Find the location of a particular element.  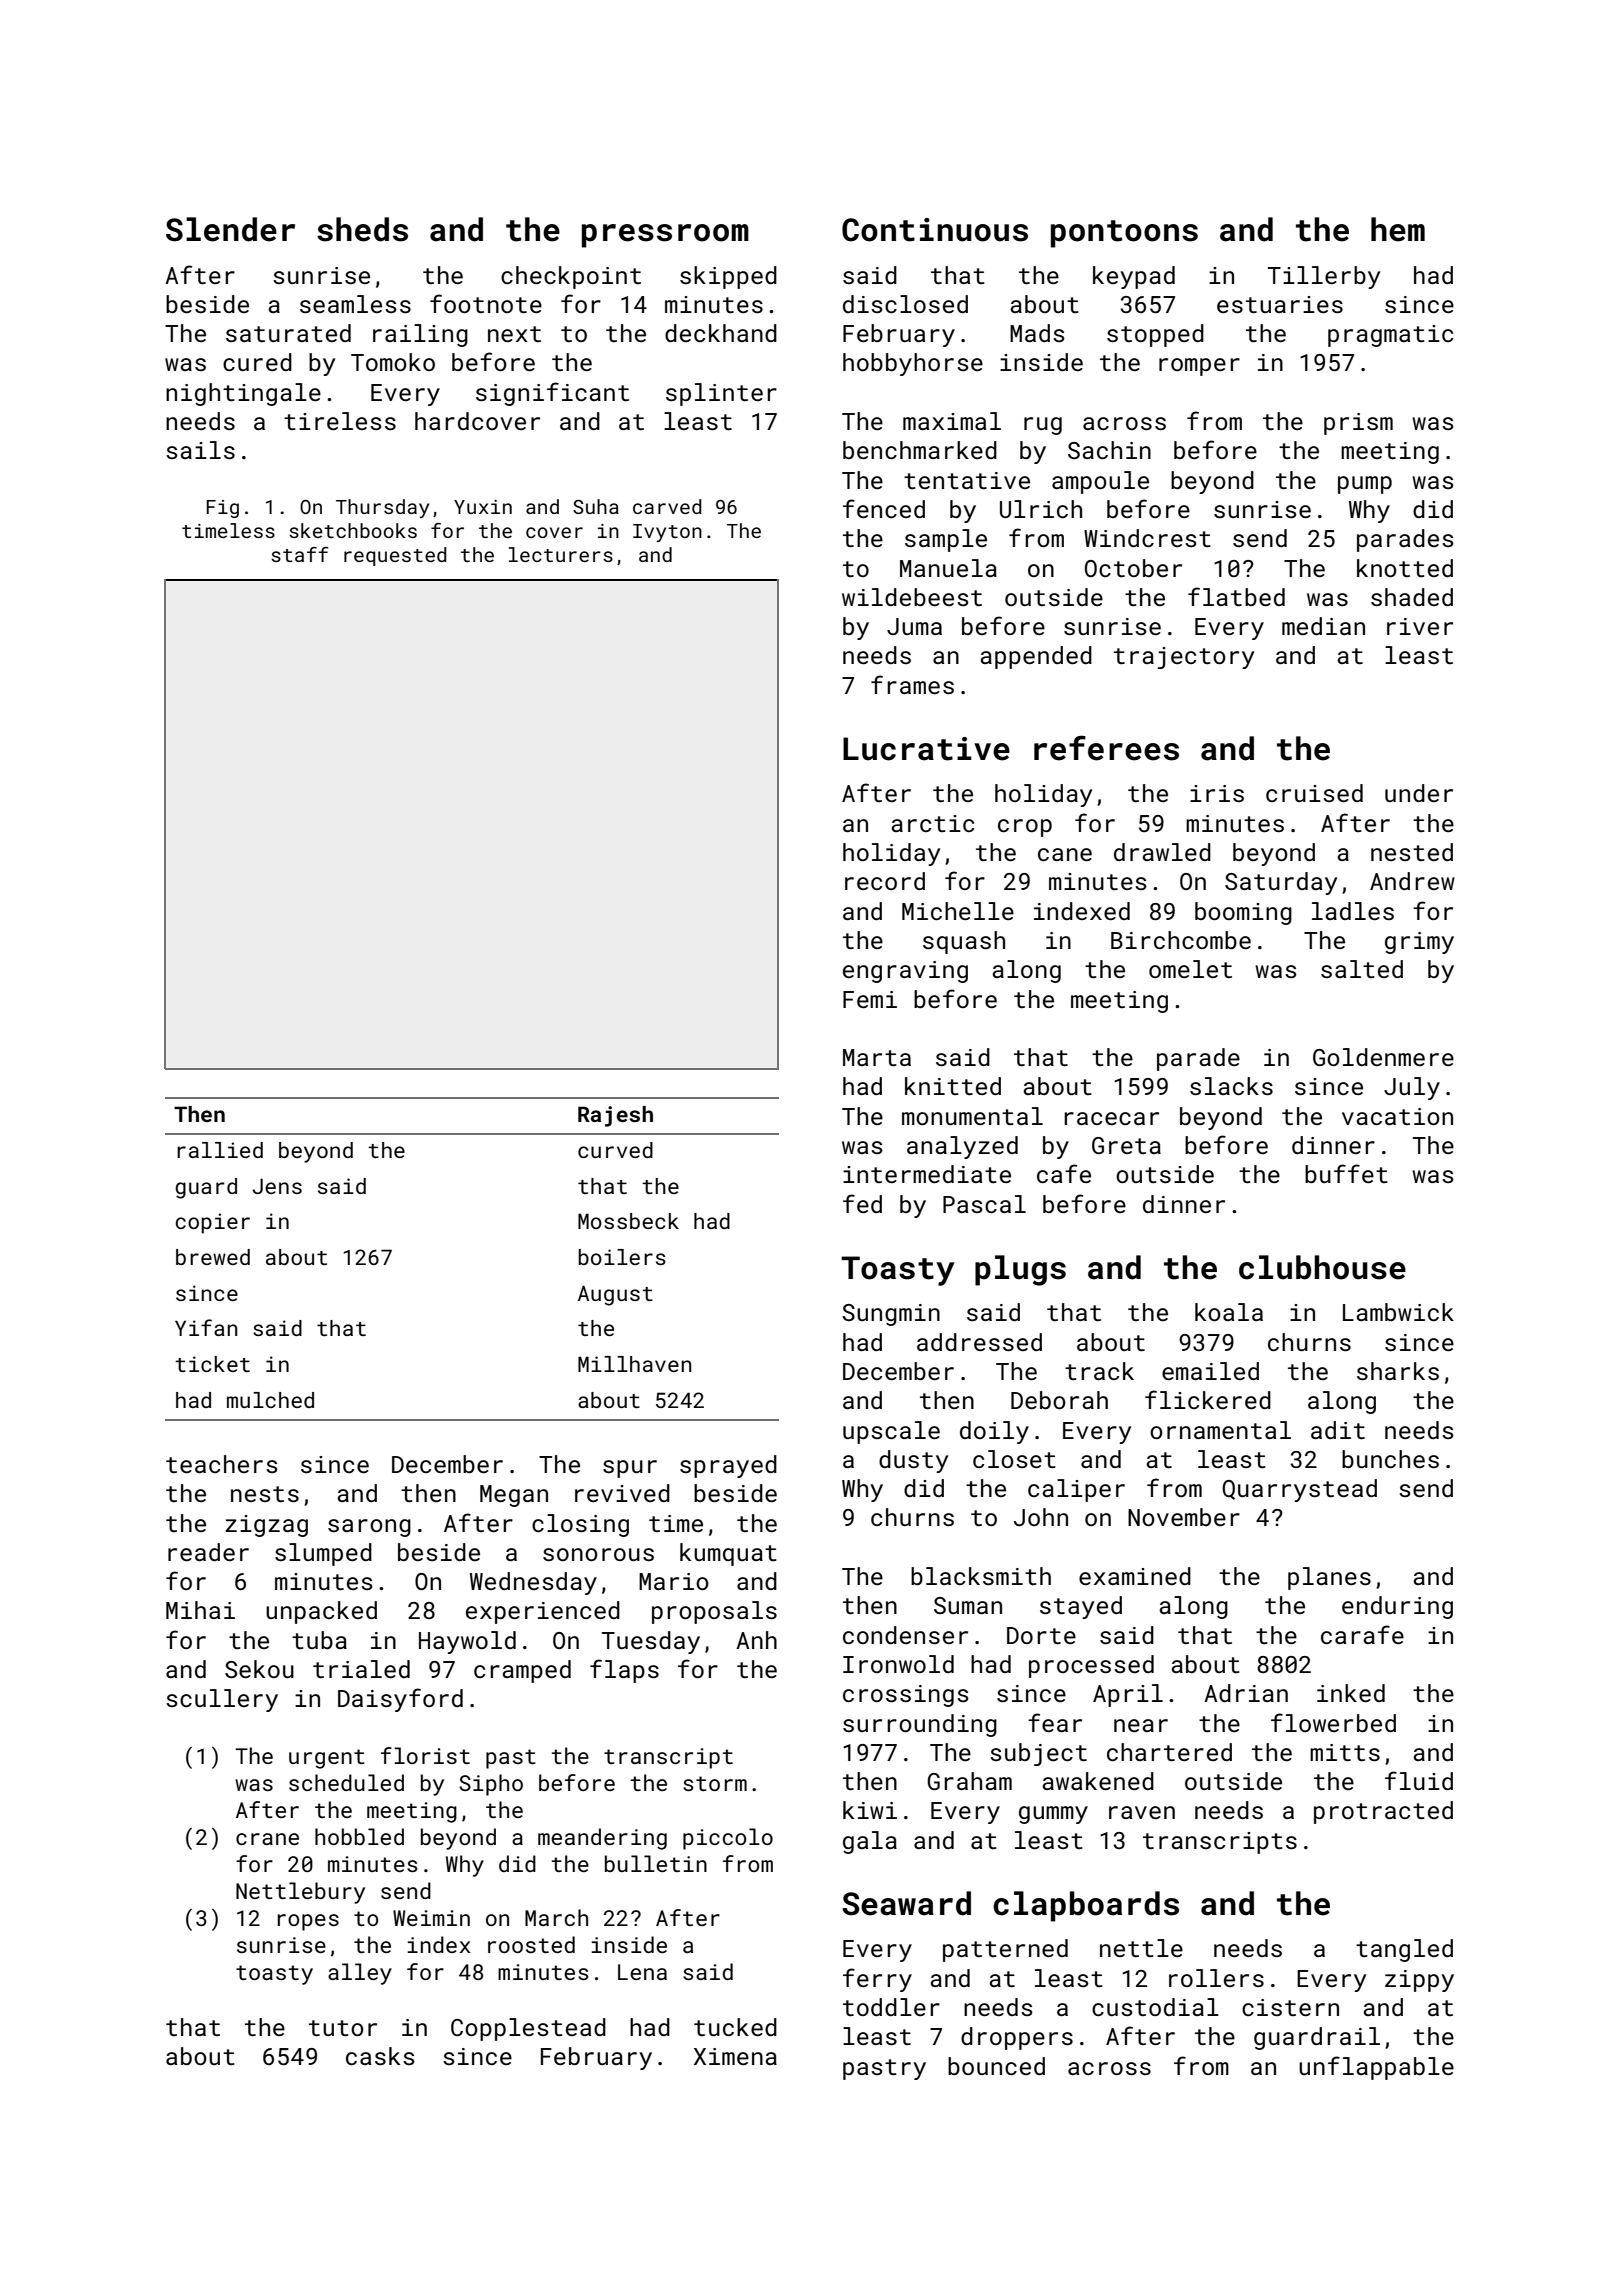

casks is located at coordinates (380, 2056).
